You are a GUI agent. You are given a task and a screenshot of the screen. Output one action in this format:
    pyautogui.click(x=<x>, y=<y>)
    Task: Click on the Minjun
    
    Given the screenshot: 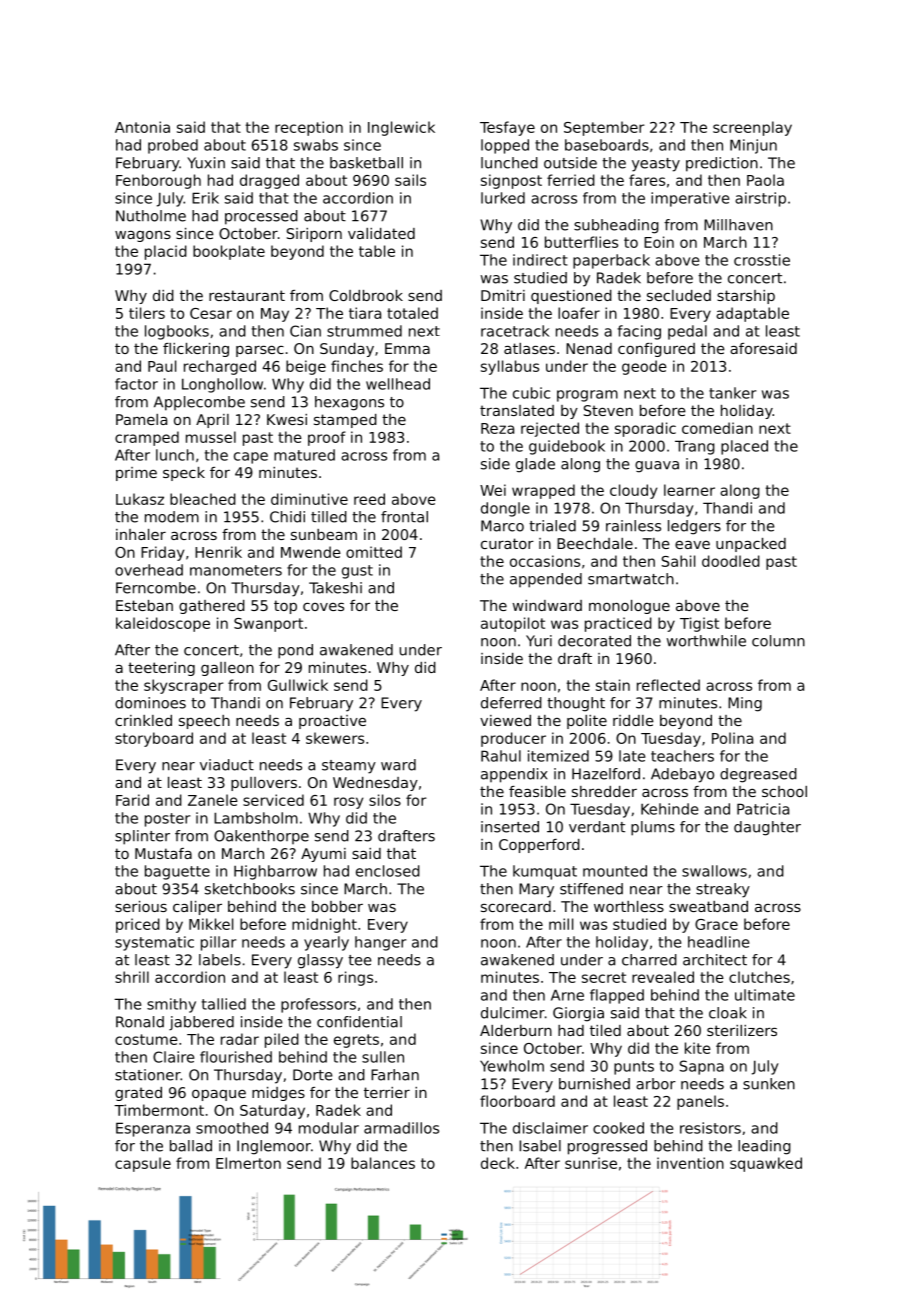 What is the action you would take?
    pyautogui.click(x=753, y=146)
